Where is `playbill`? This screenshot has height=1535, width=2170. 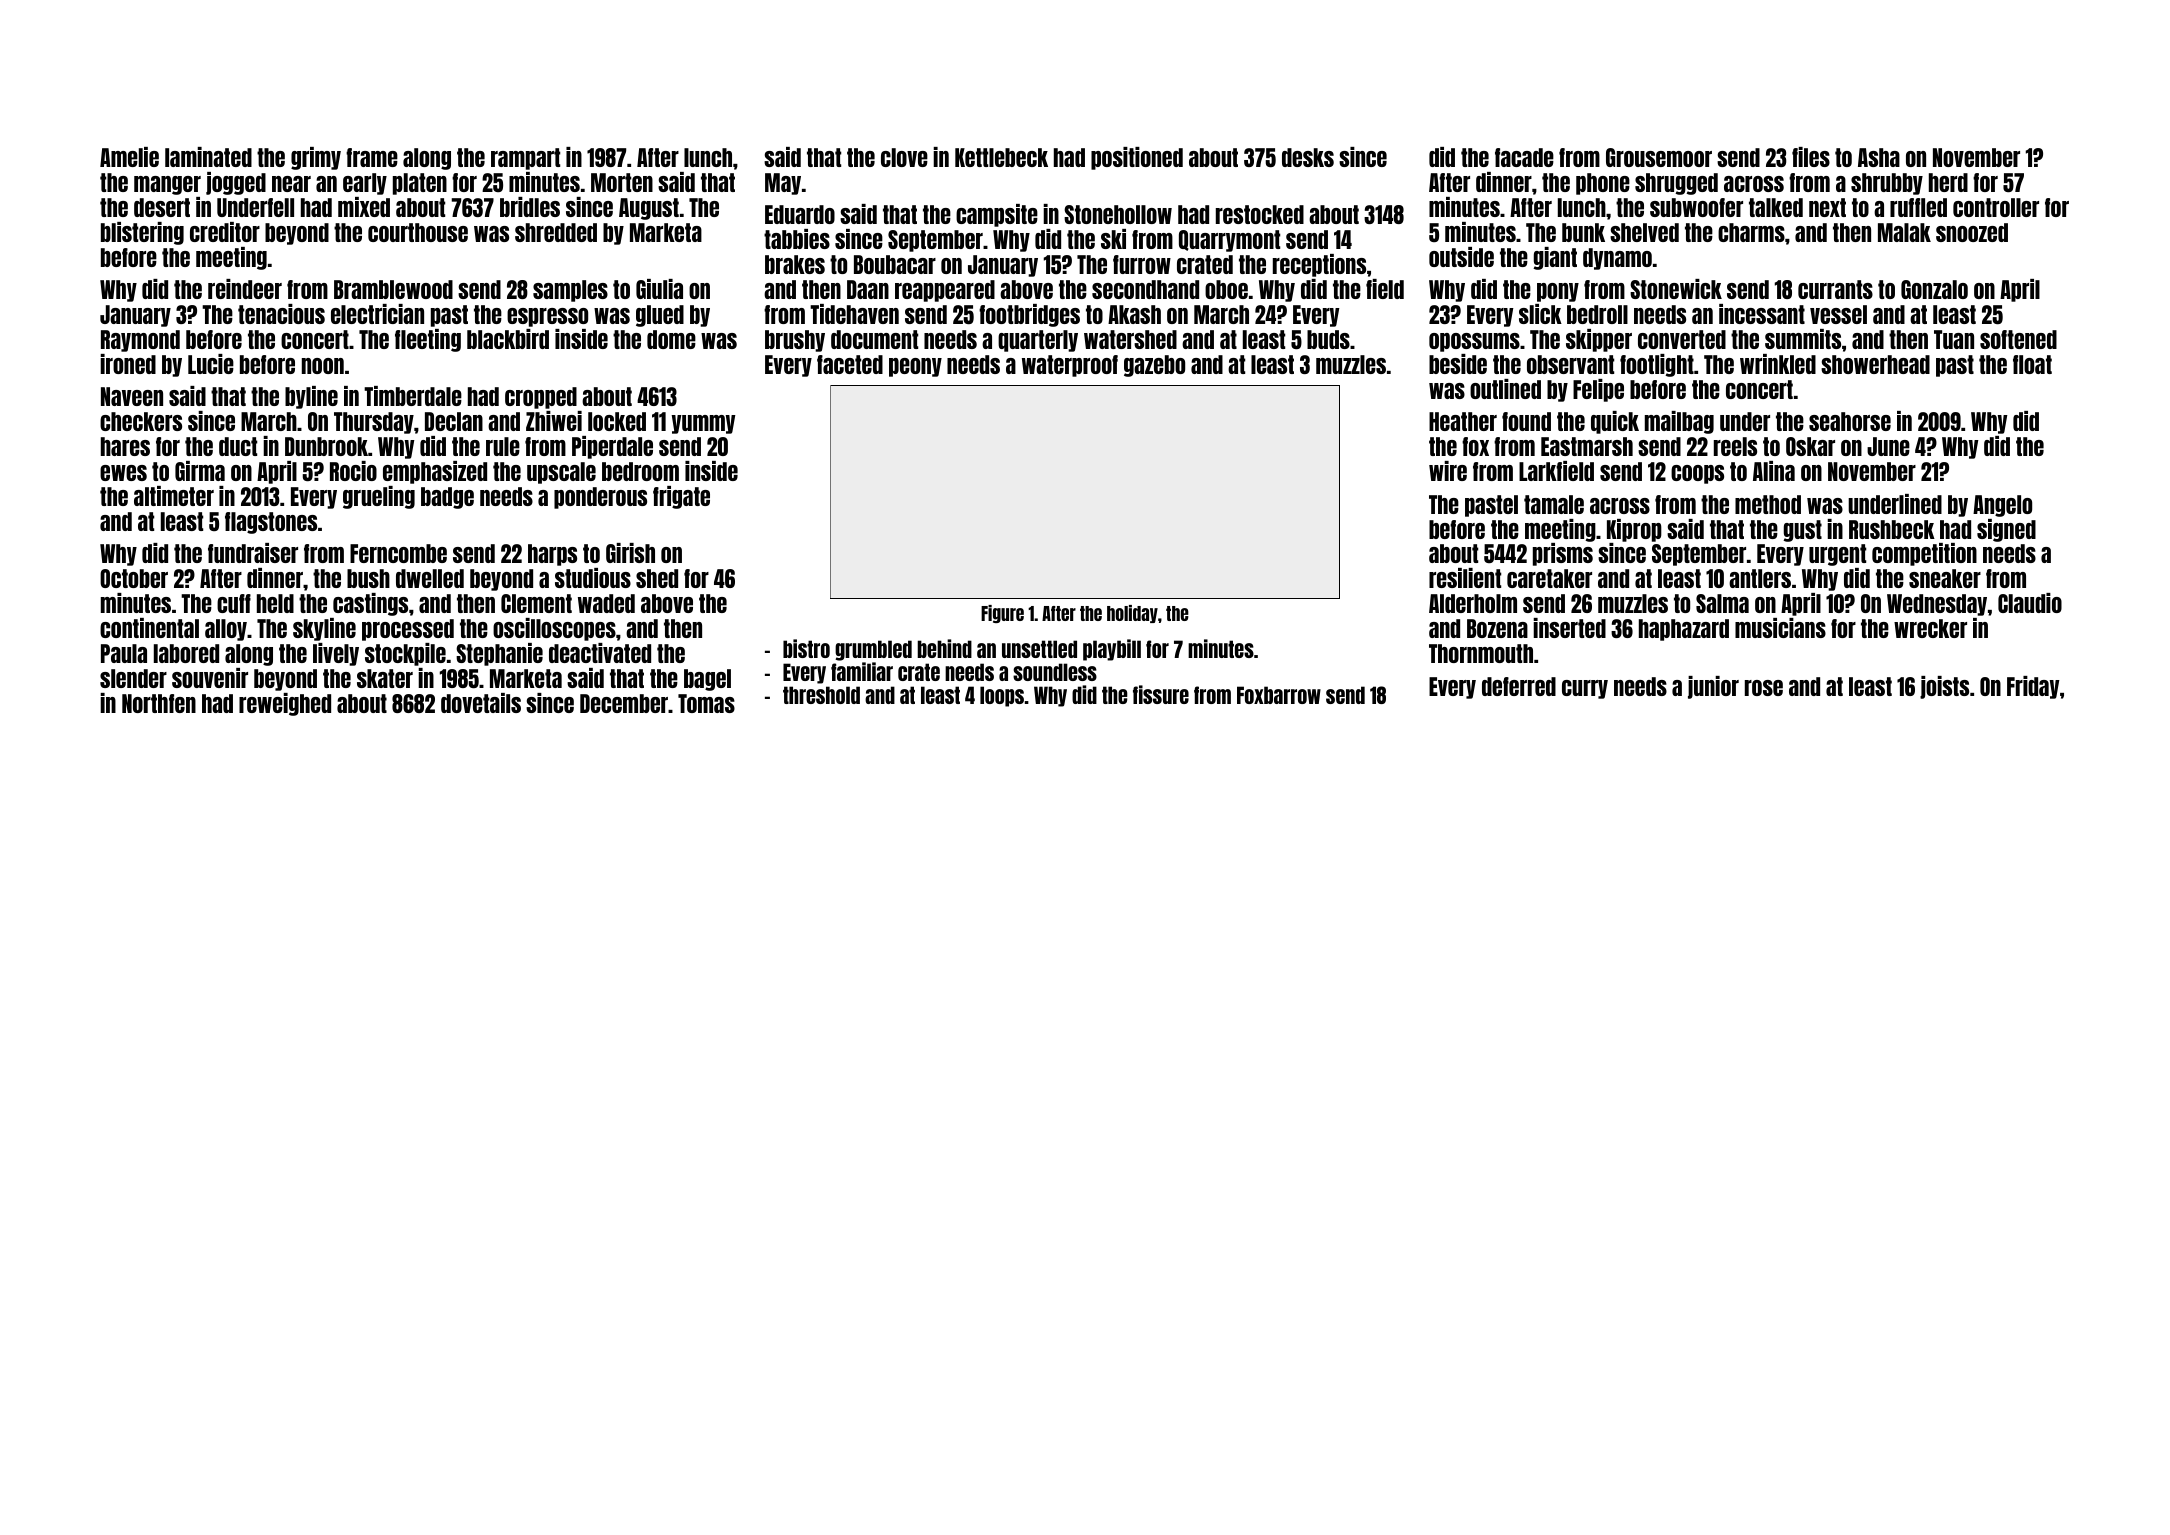 playbill is located at coordinates (1112, 650).
